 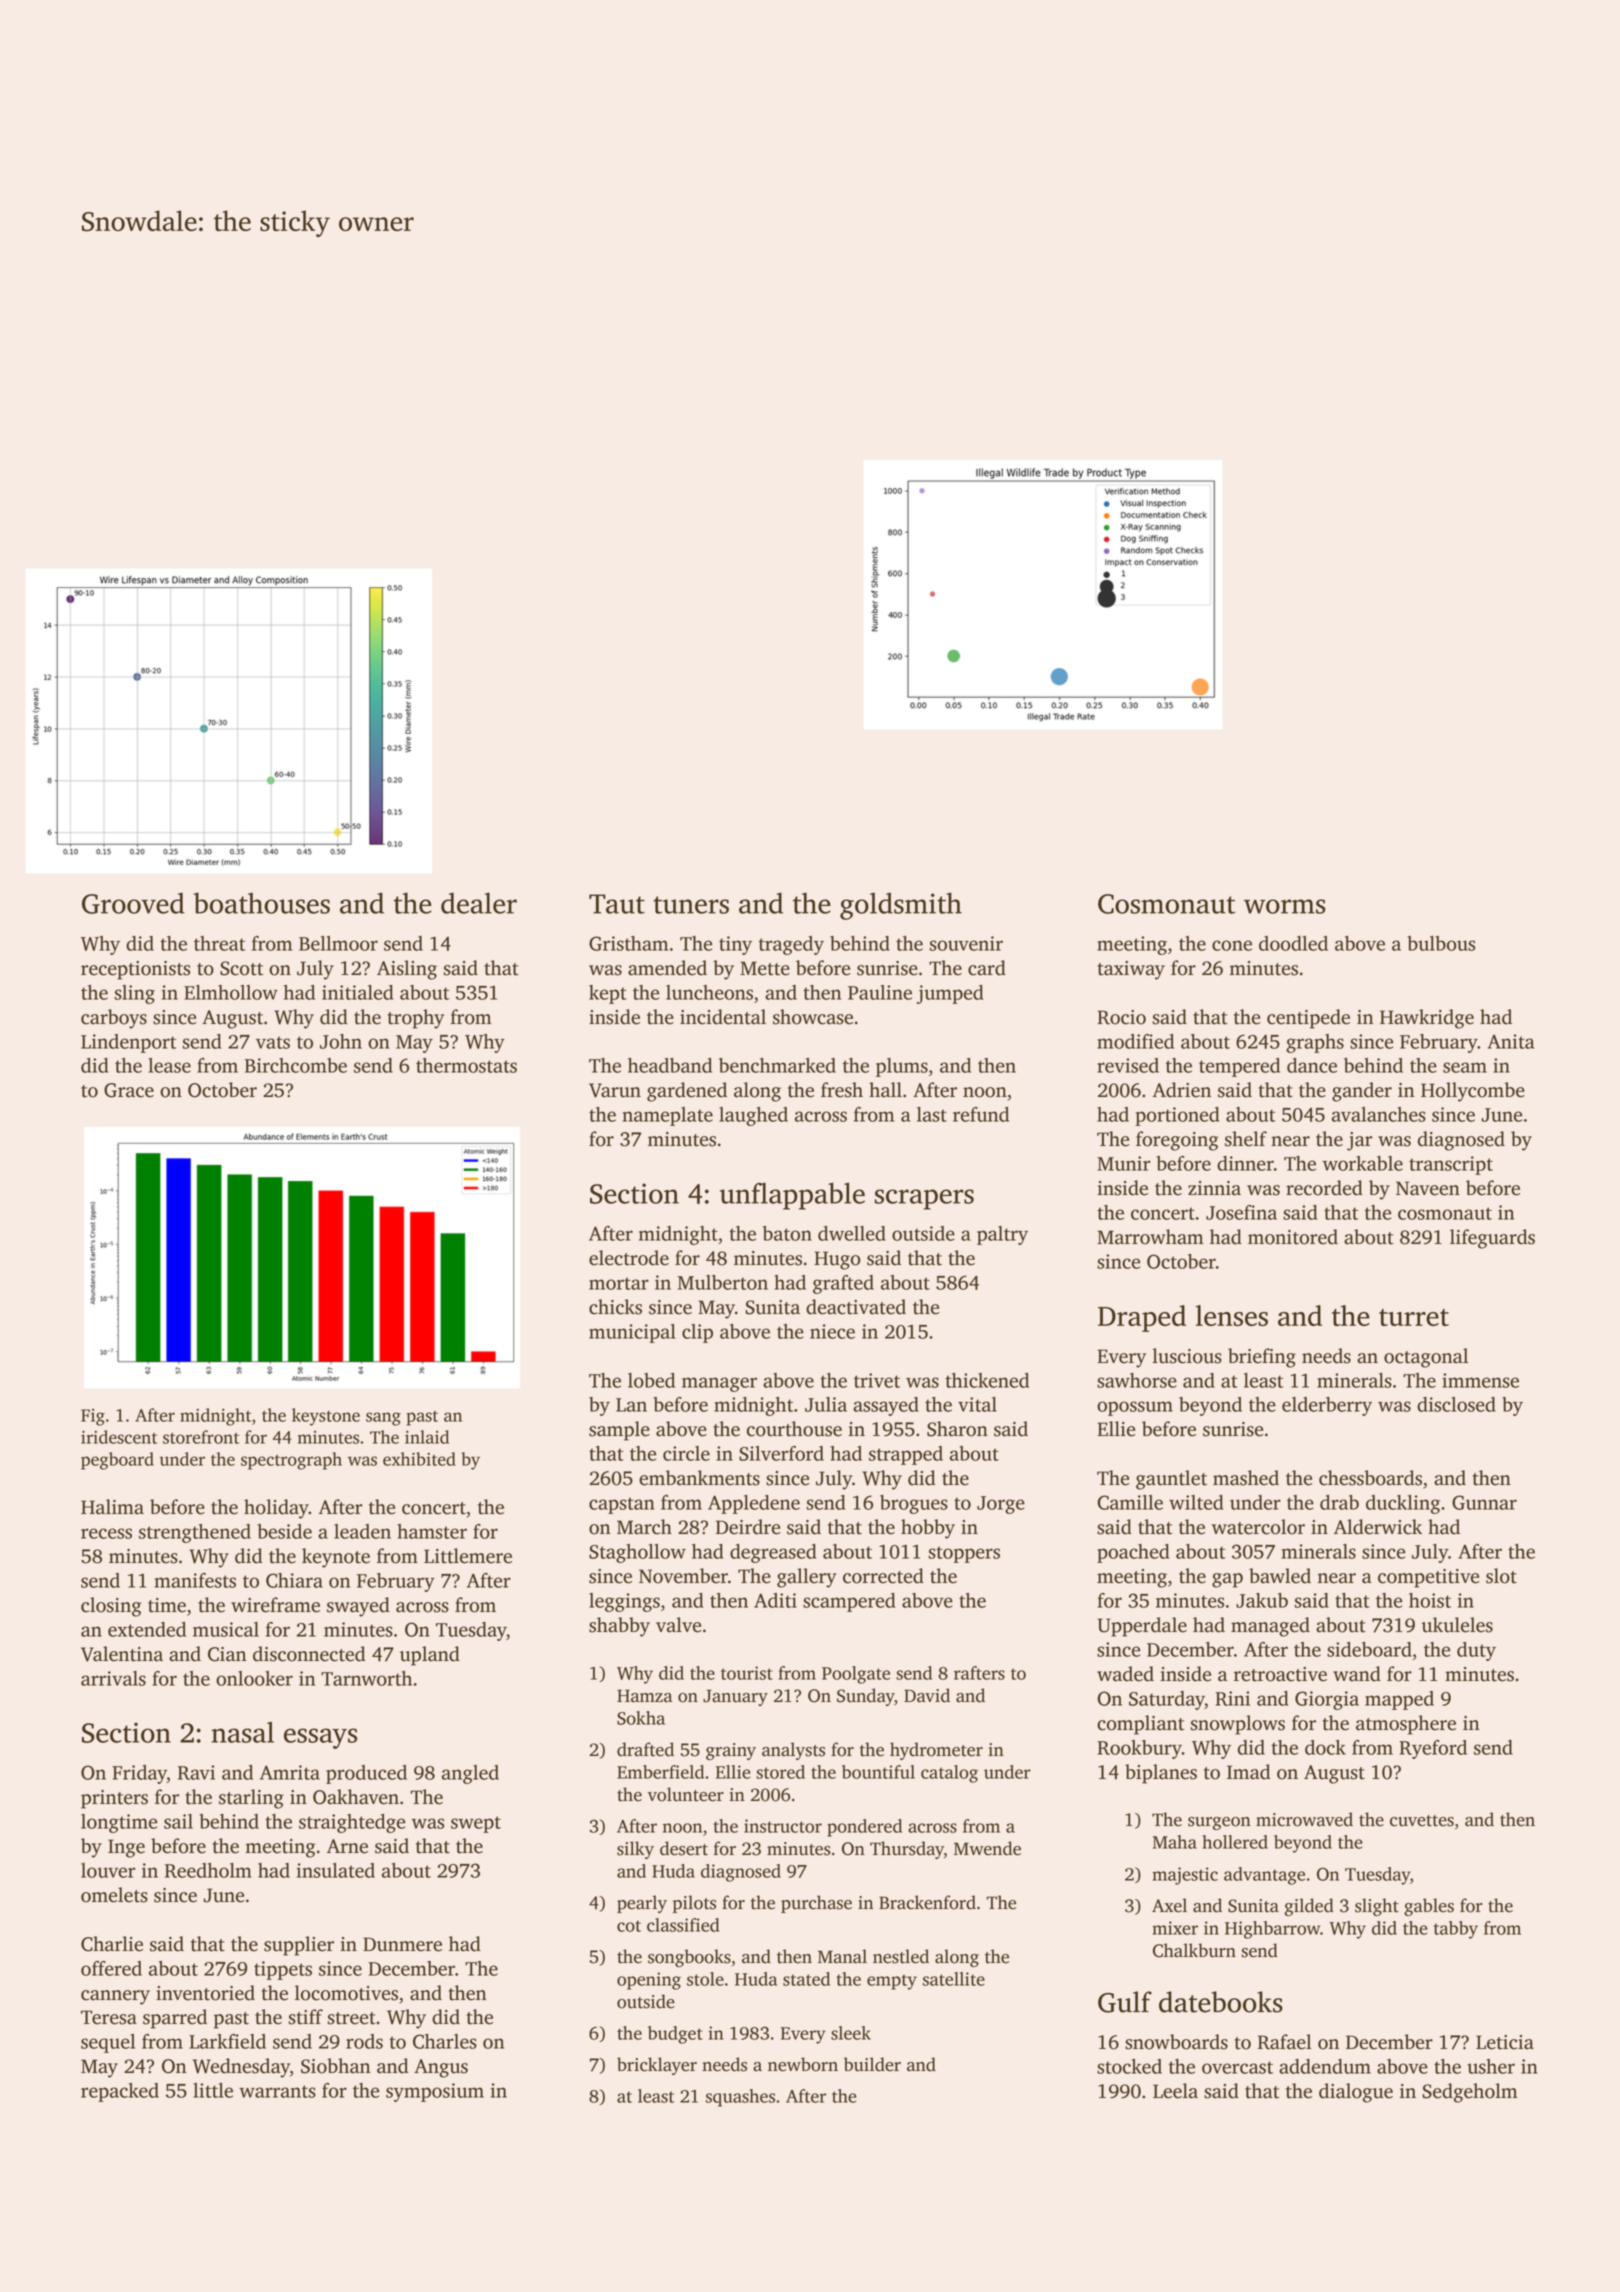 I want to click on storefront, so click(x=201, y=1437).
